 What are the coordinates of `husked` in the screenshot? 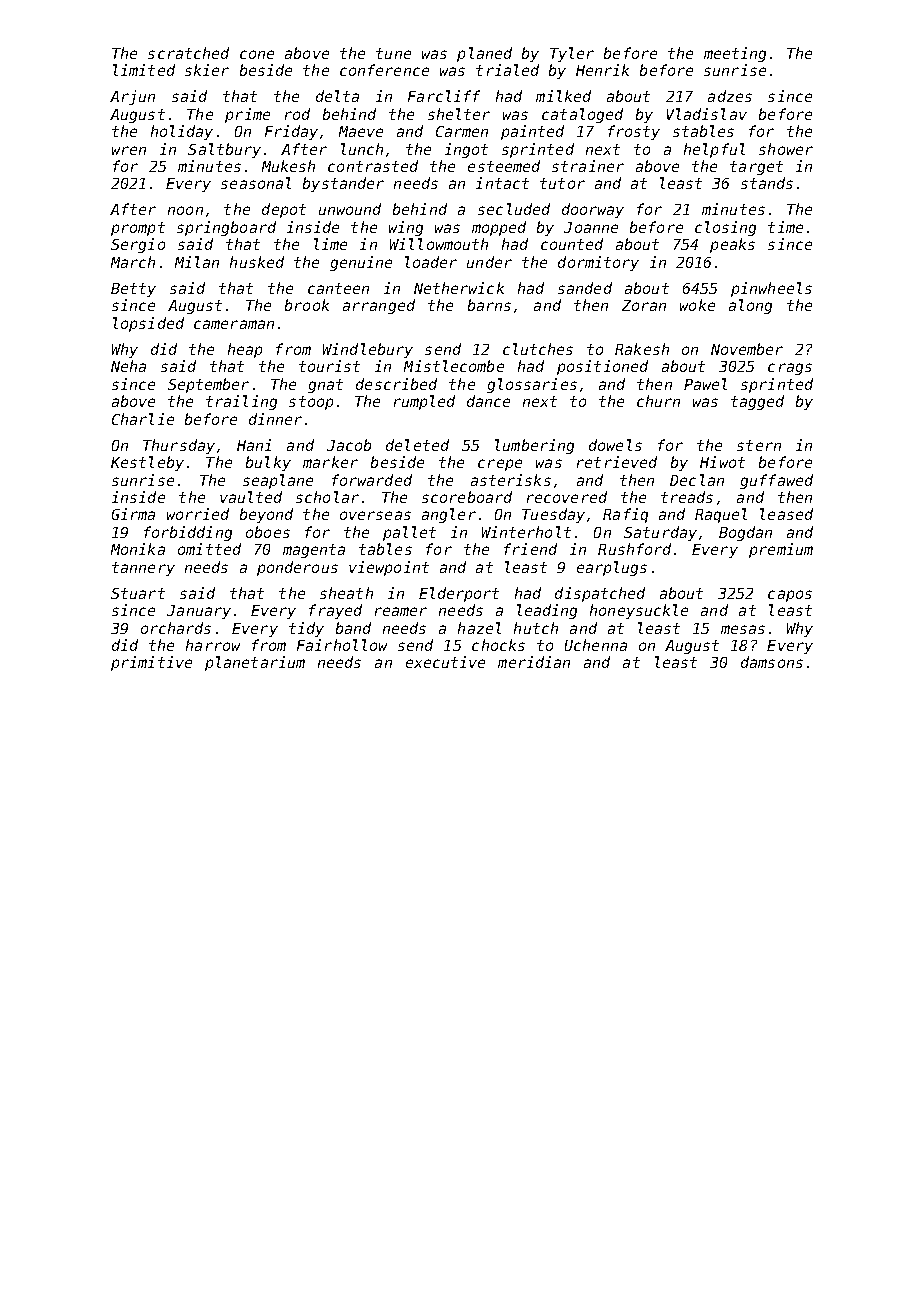 It's located at (257, 262).
